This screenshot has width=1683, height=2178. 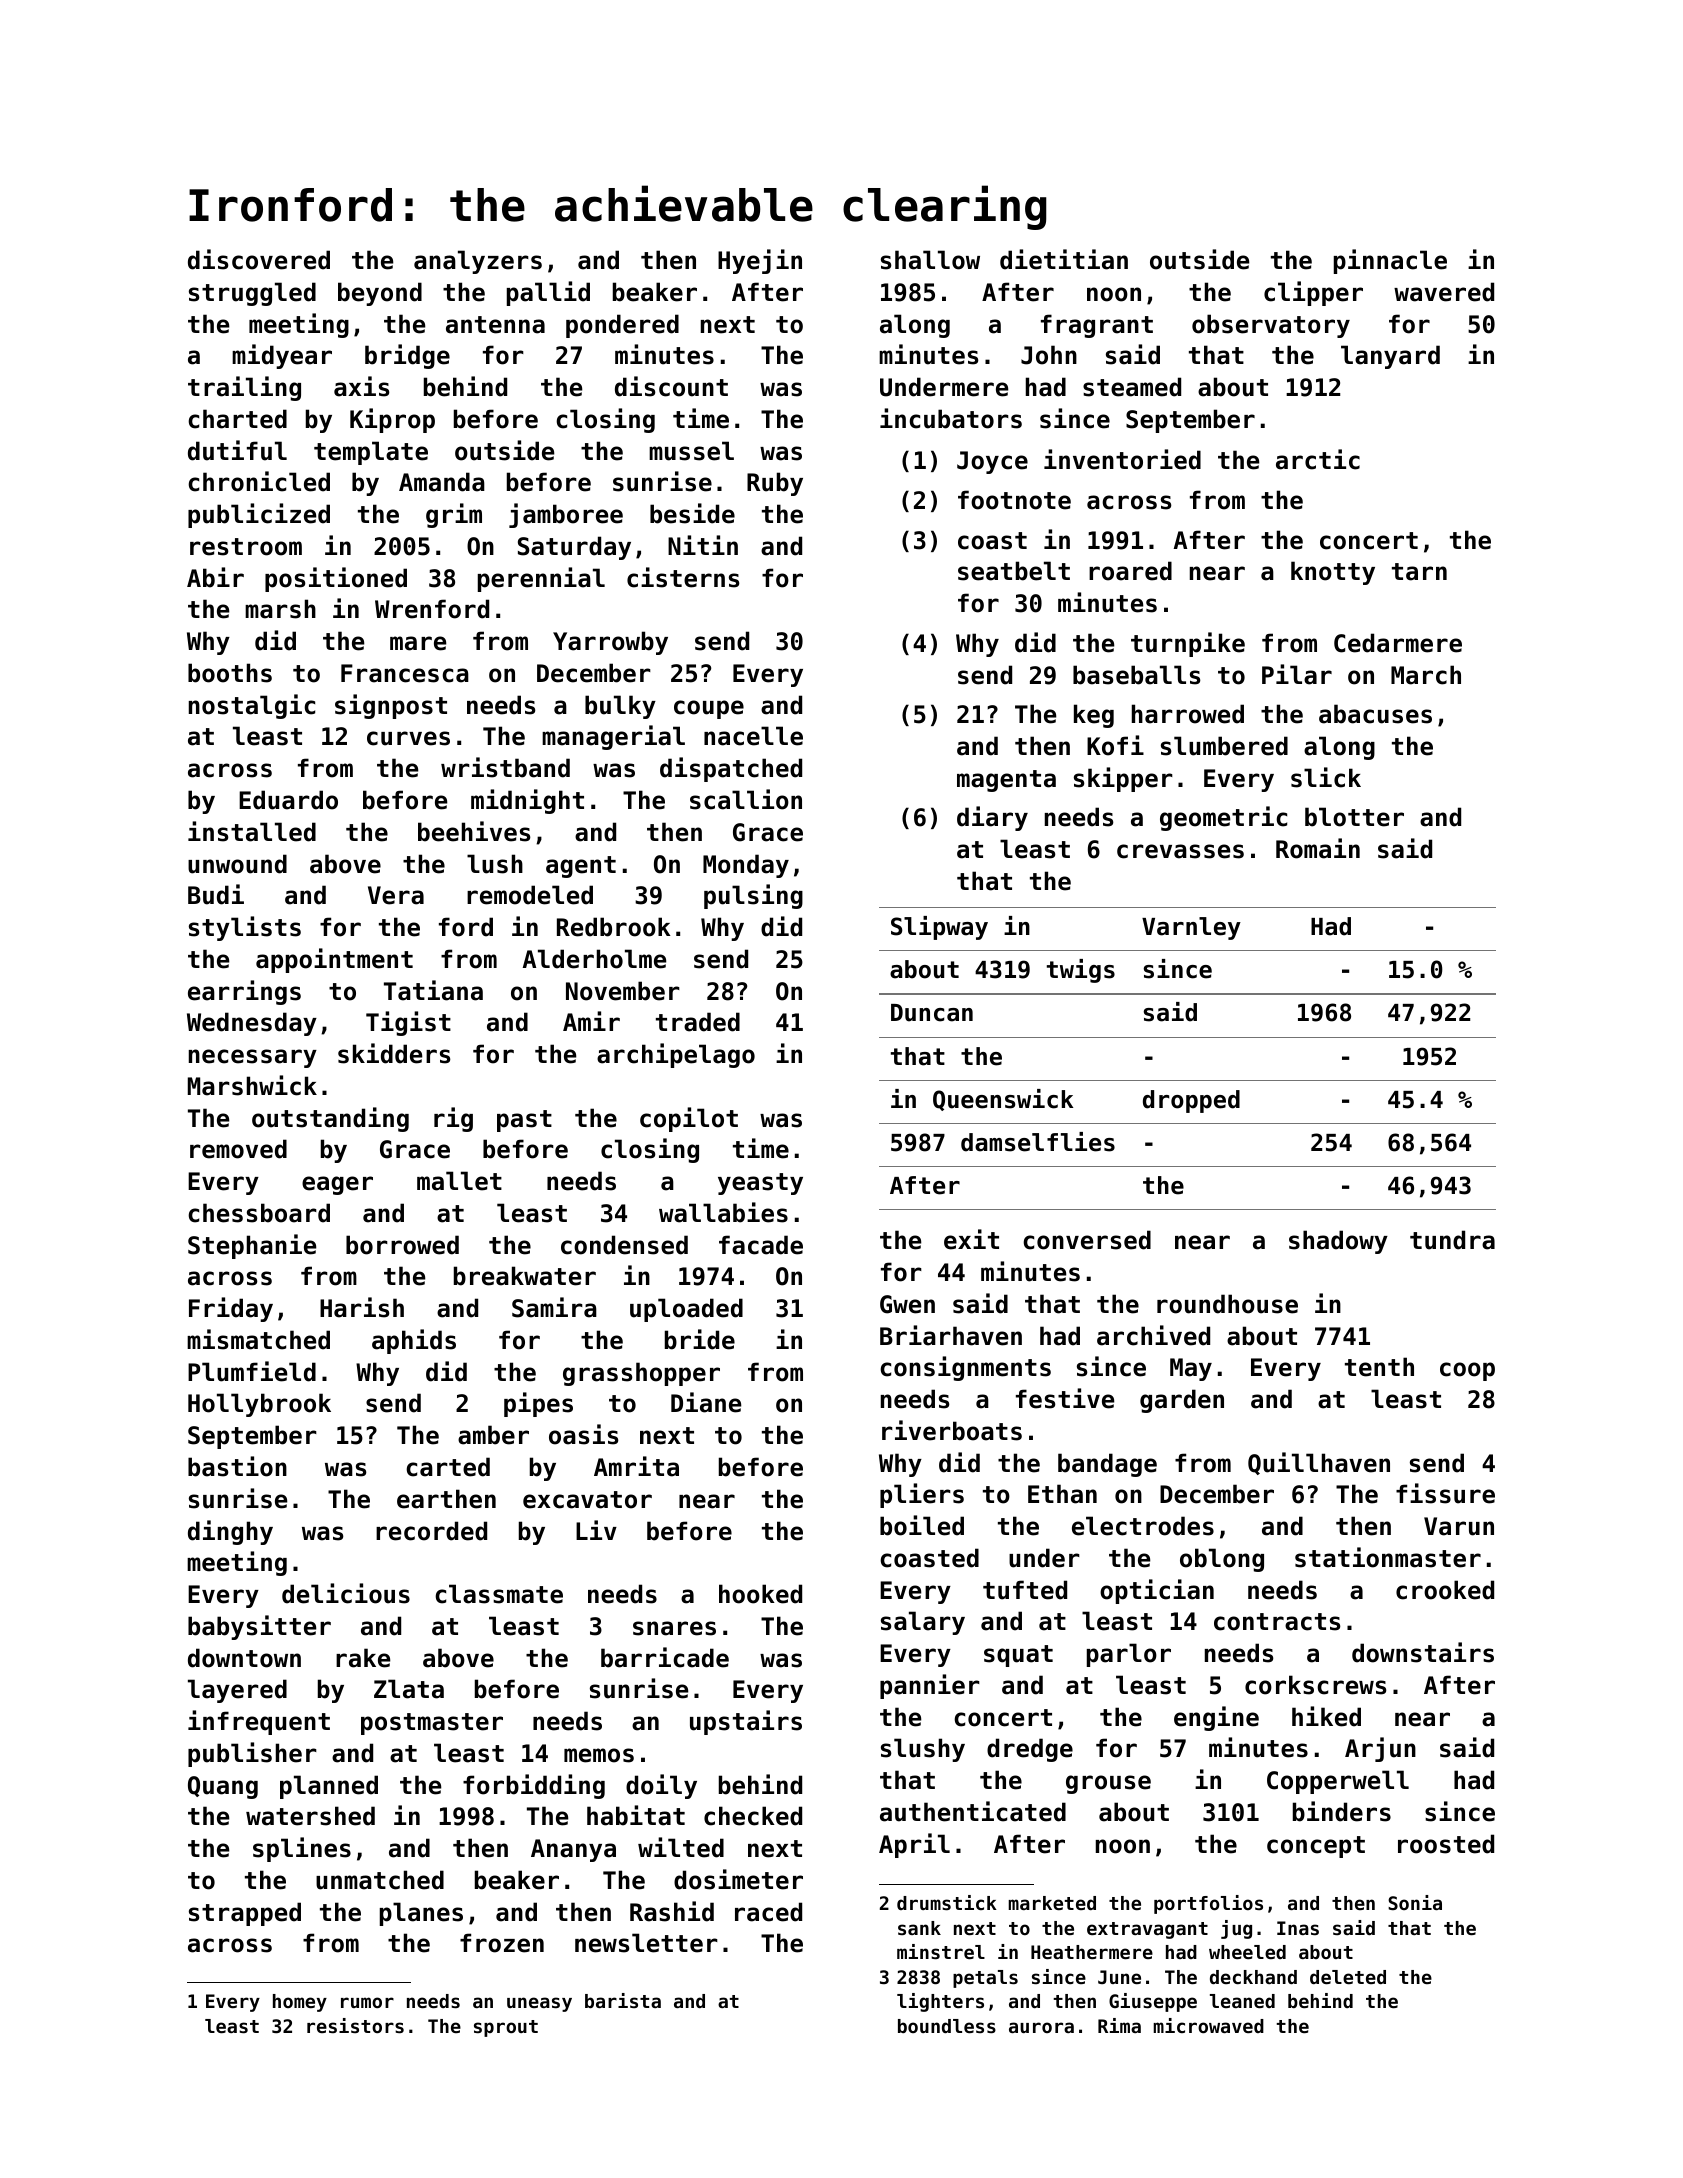 What do you see at coordinates (1390, 261) in the screenshot?
I see `pinnacle` at bounding box center [1390, 261].
